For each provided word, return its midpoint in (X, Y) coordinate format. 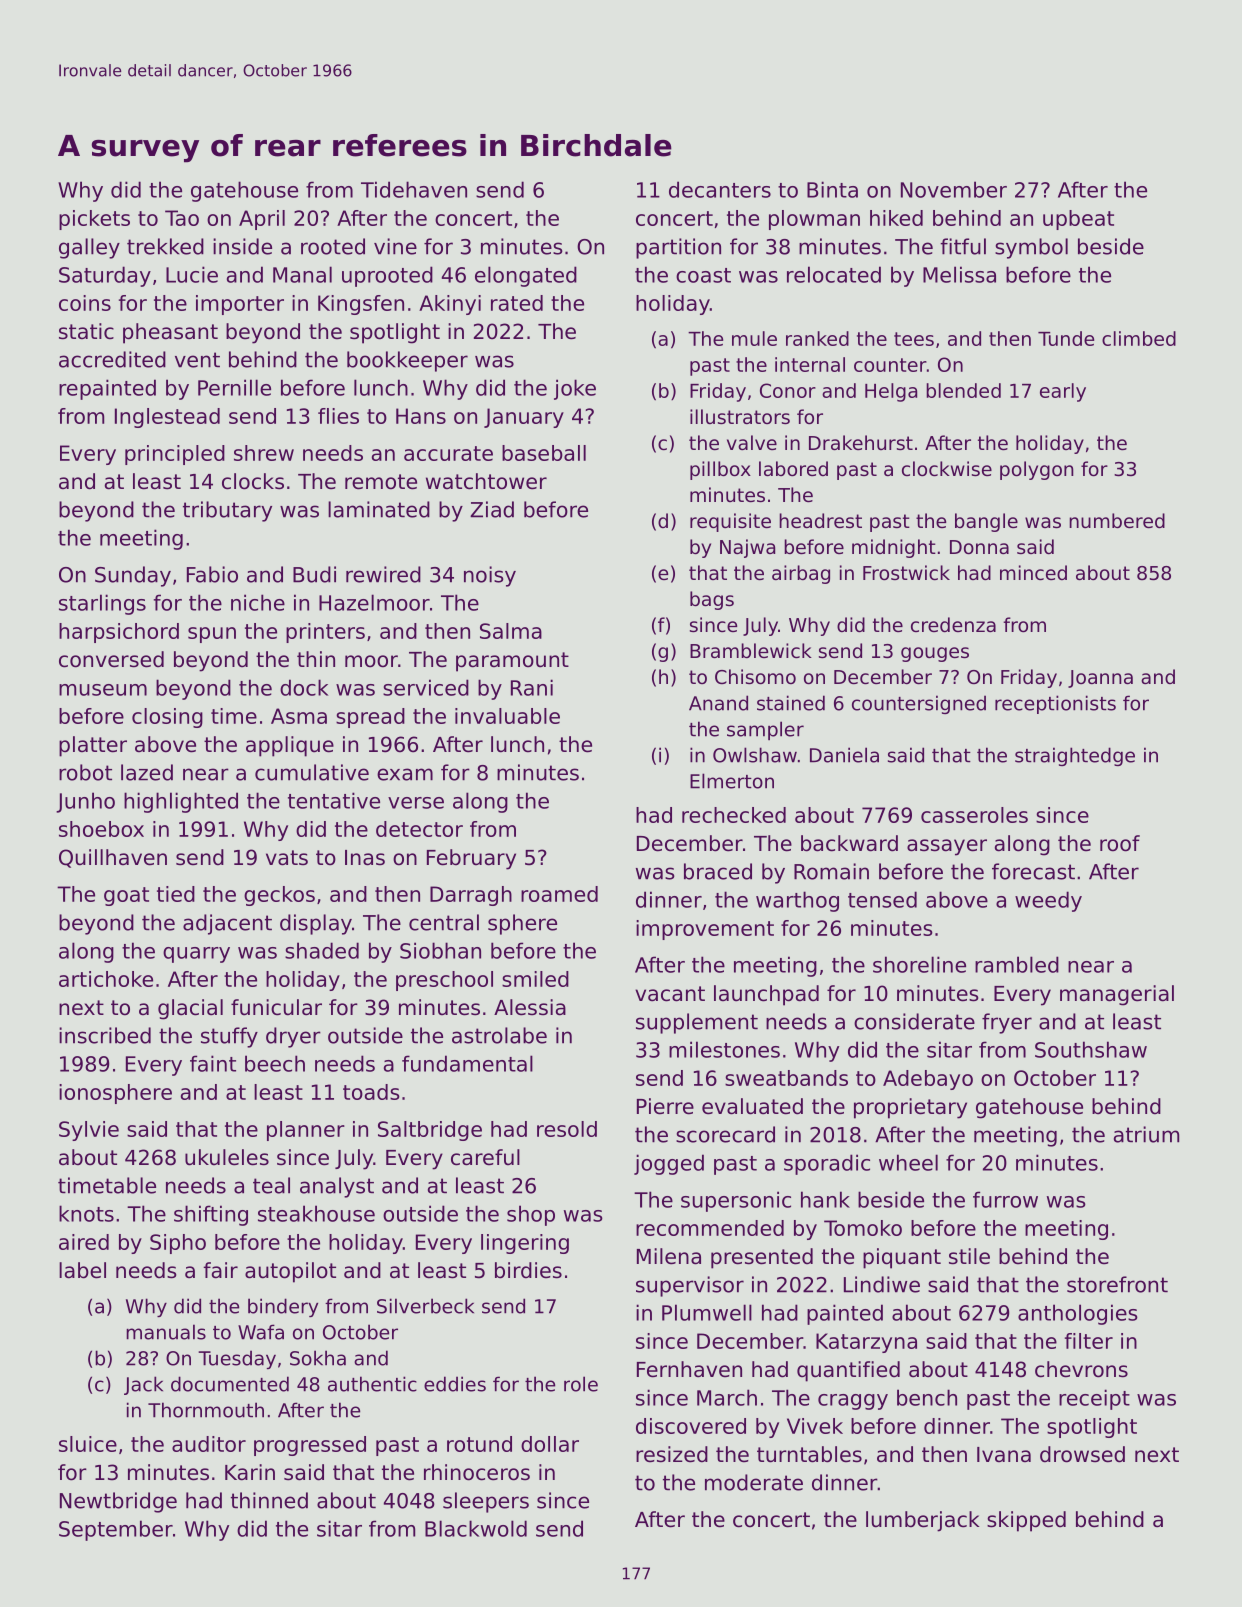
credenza (953, 624)
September (116, 1530)
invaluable (507, 716)
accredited (112, 359)
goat (126, 896)
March (727, 1397)
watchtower (486, 481)
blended (963, 390)
